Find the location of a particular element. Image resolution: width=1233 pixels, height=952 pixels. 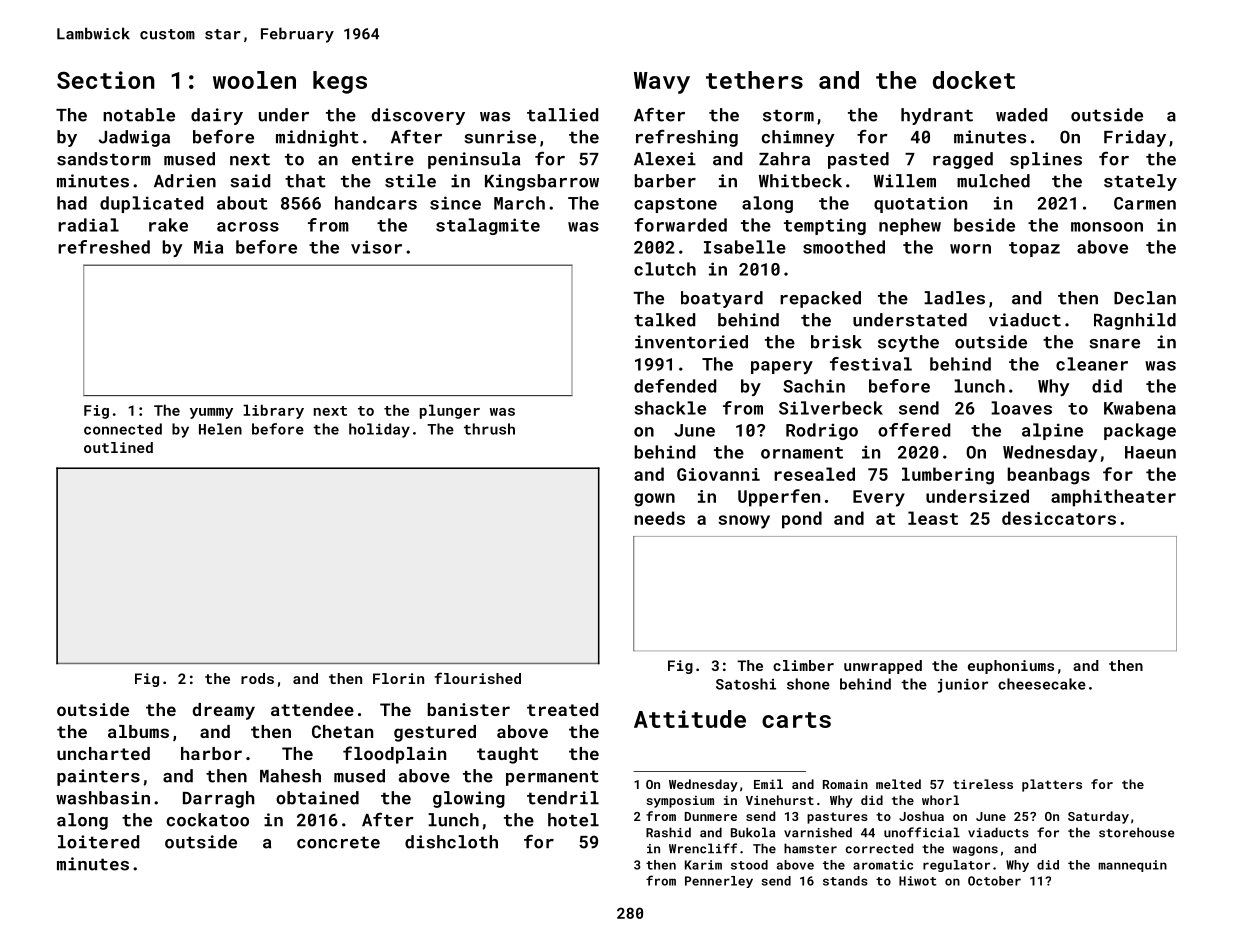

Whitbeck is located at coordinates (800, 181).
